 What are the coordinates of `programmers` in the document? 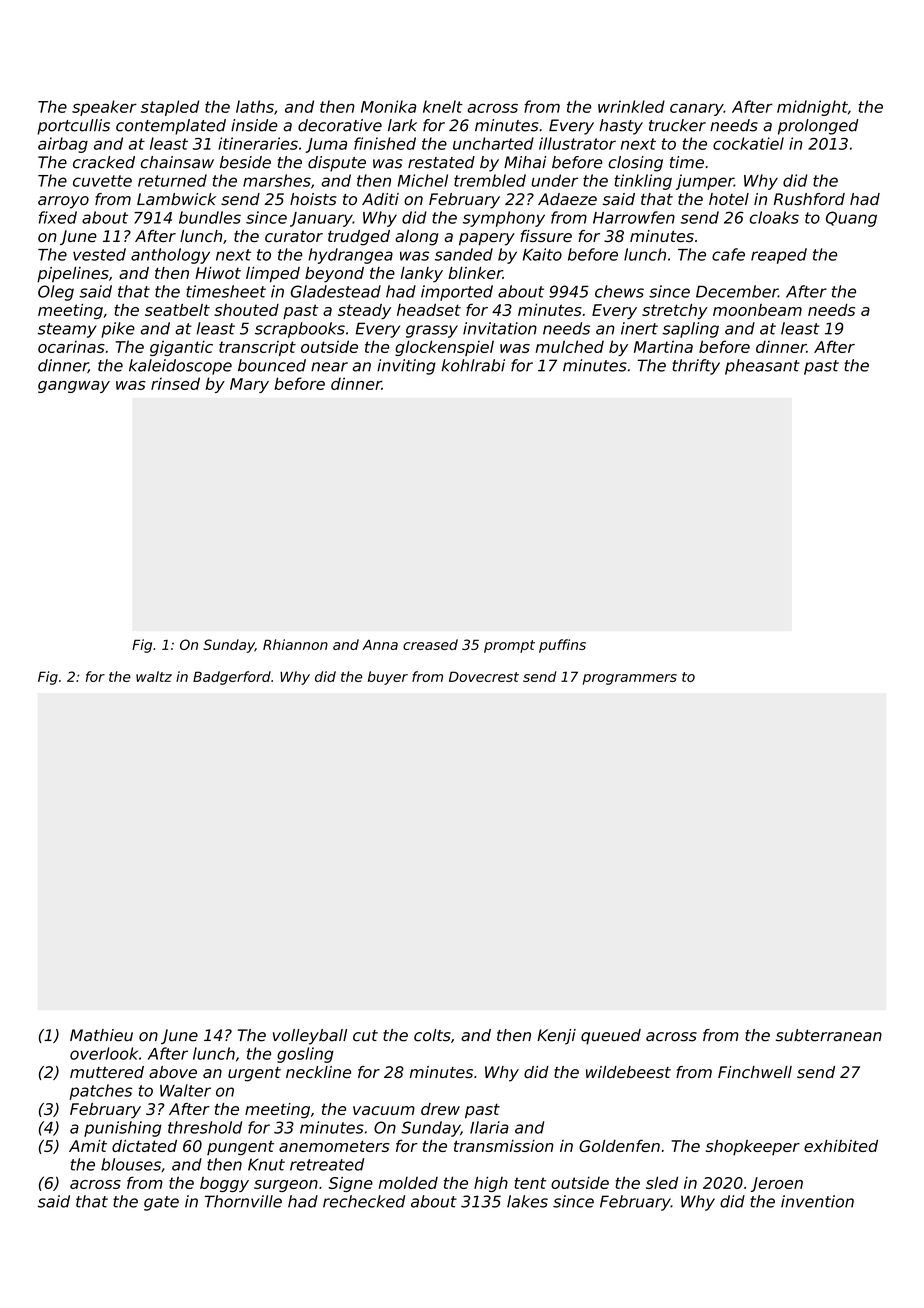 It's located at (630, 679).
